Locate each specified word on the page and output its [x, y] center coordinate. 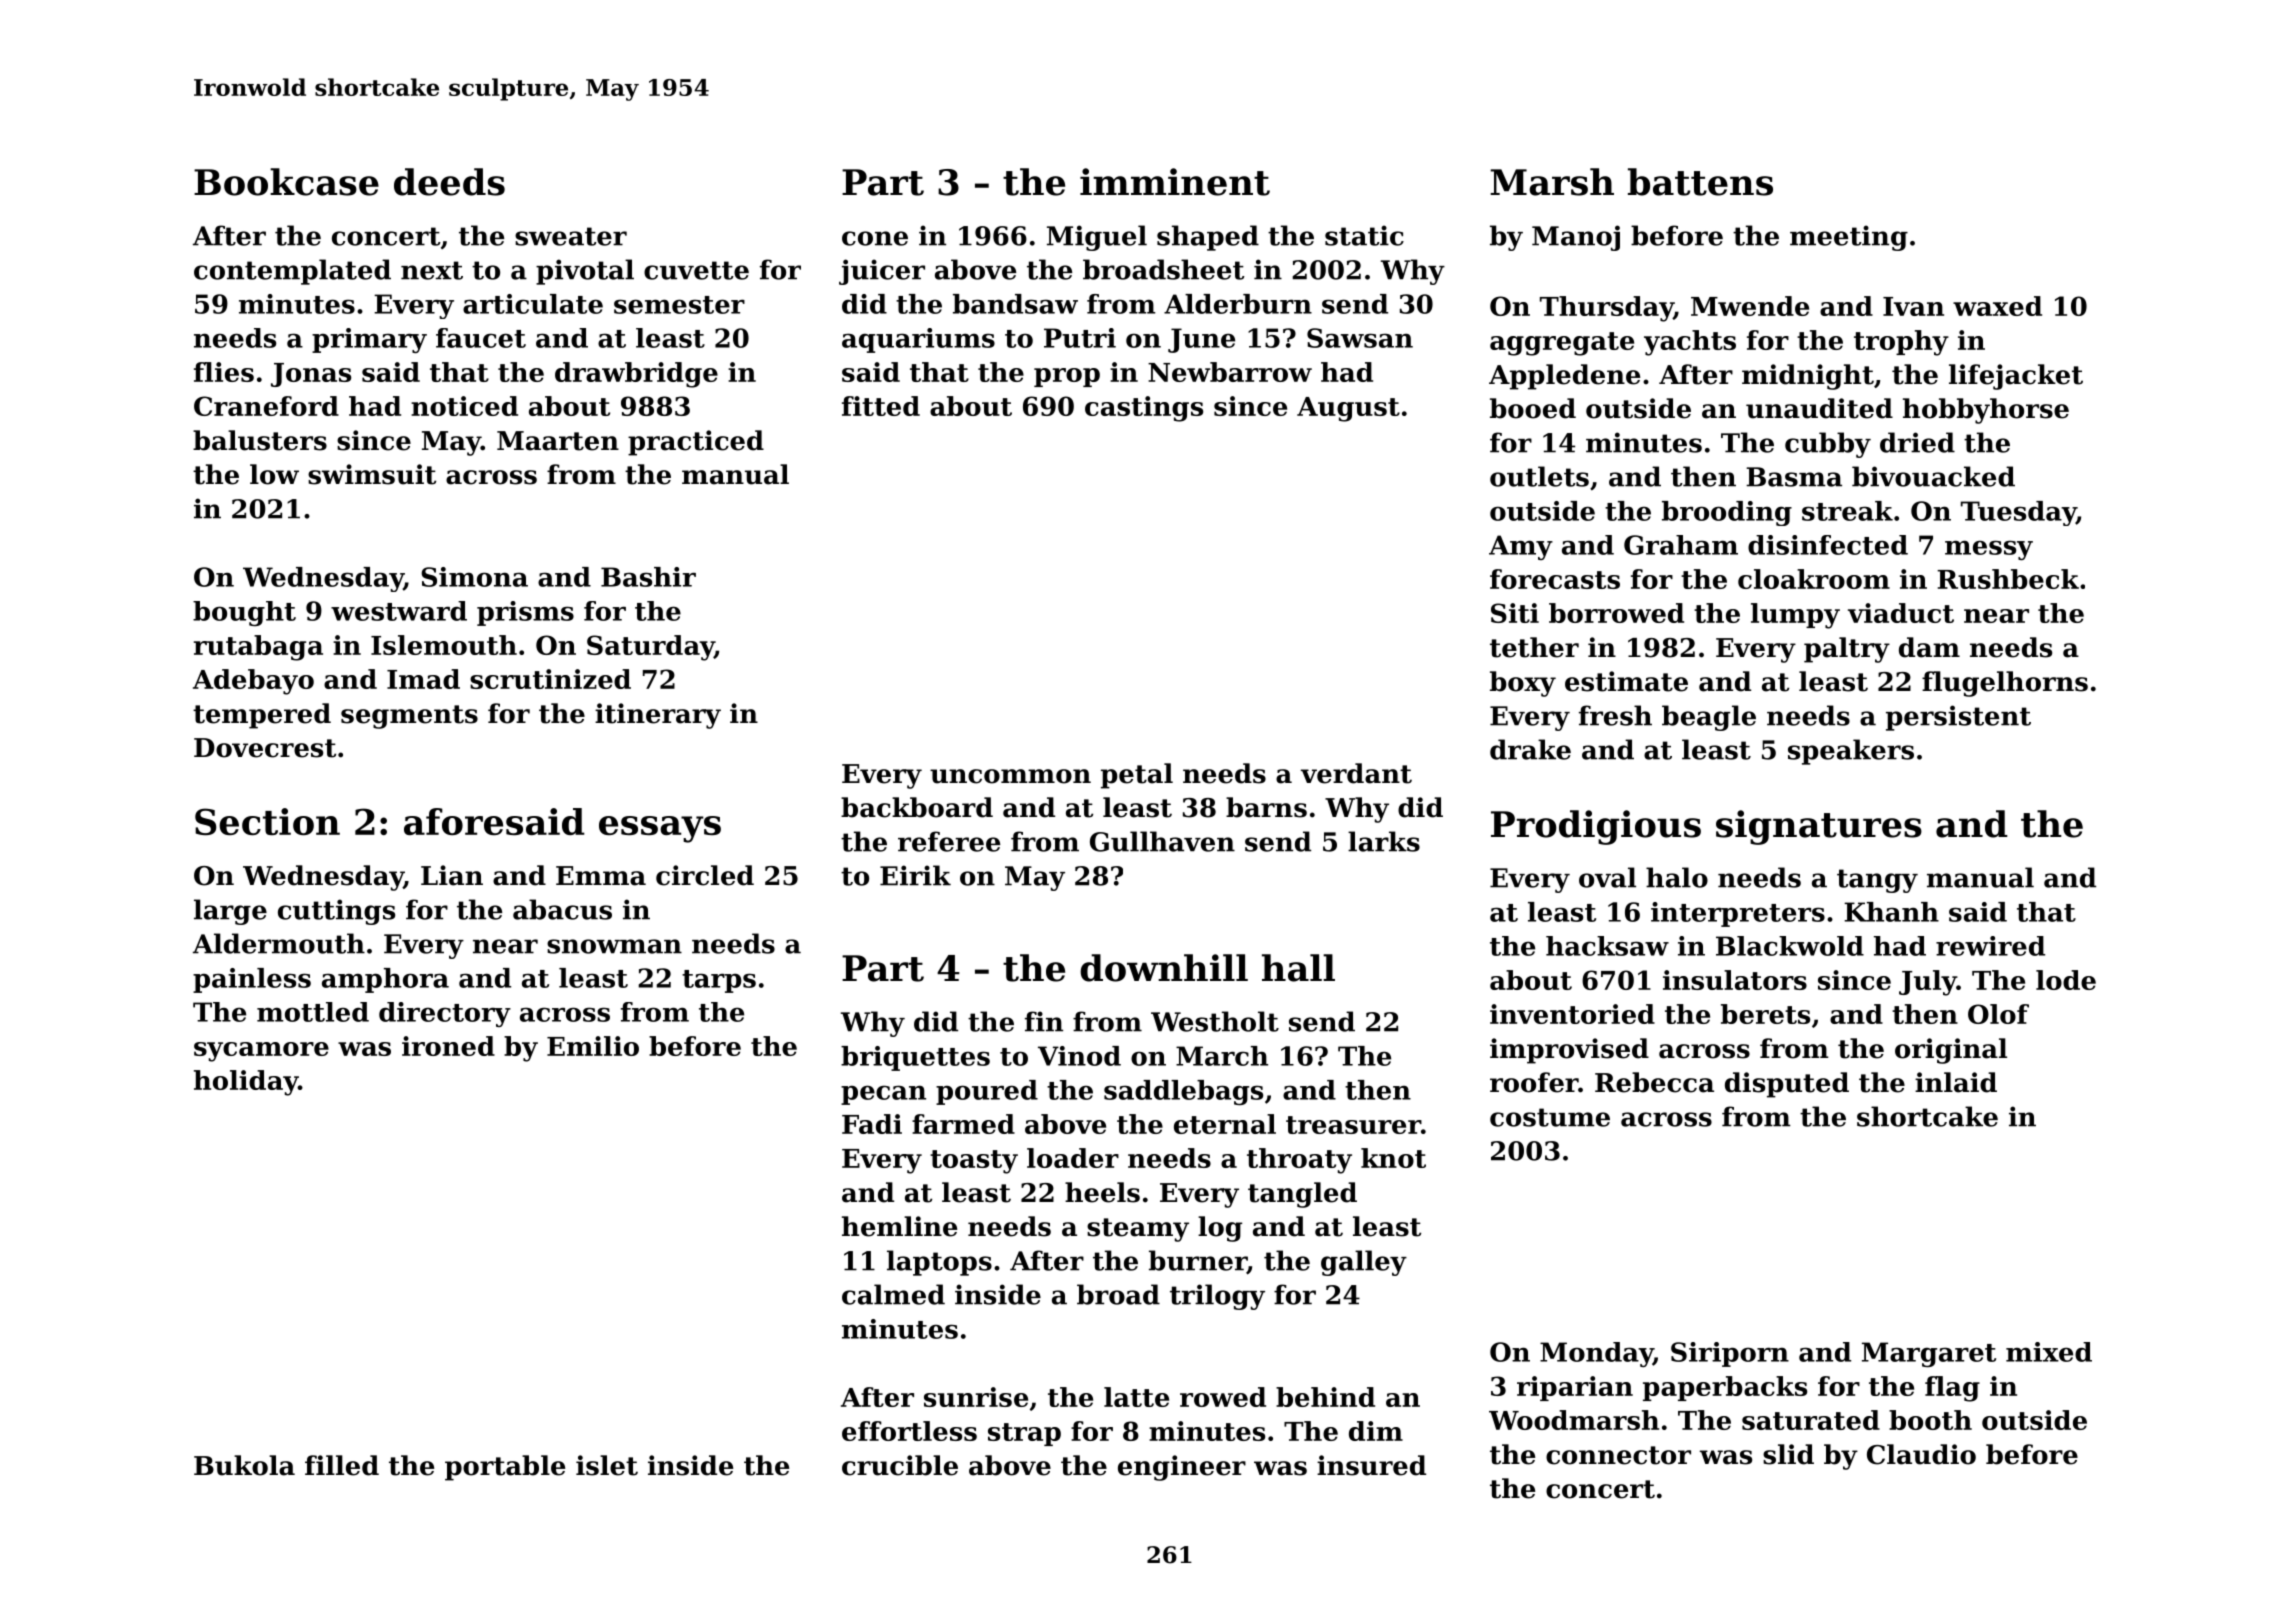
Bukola [244, 1465]
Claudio [1921, 1454]
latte [1136, 1397]
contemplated [292, 272]
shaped [1208, 238]
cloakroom [1814, 579]
